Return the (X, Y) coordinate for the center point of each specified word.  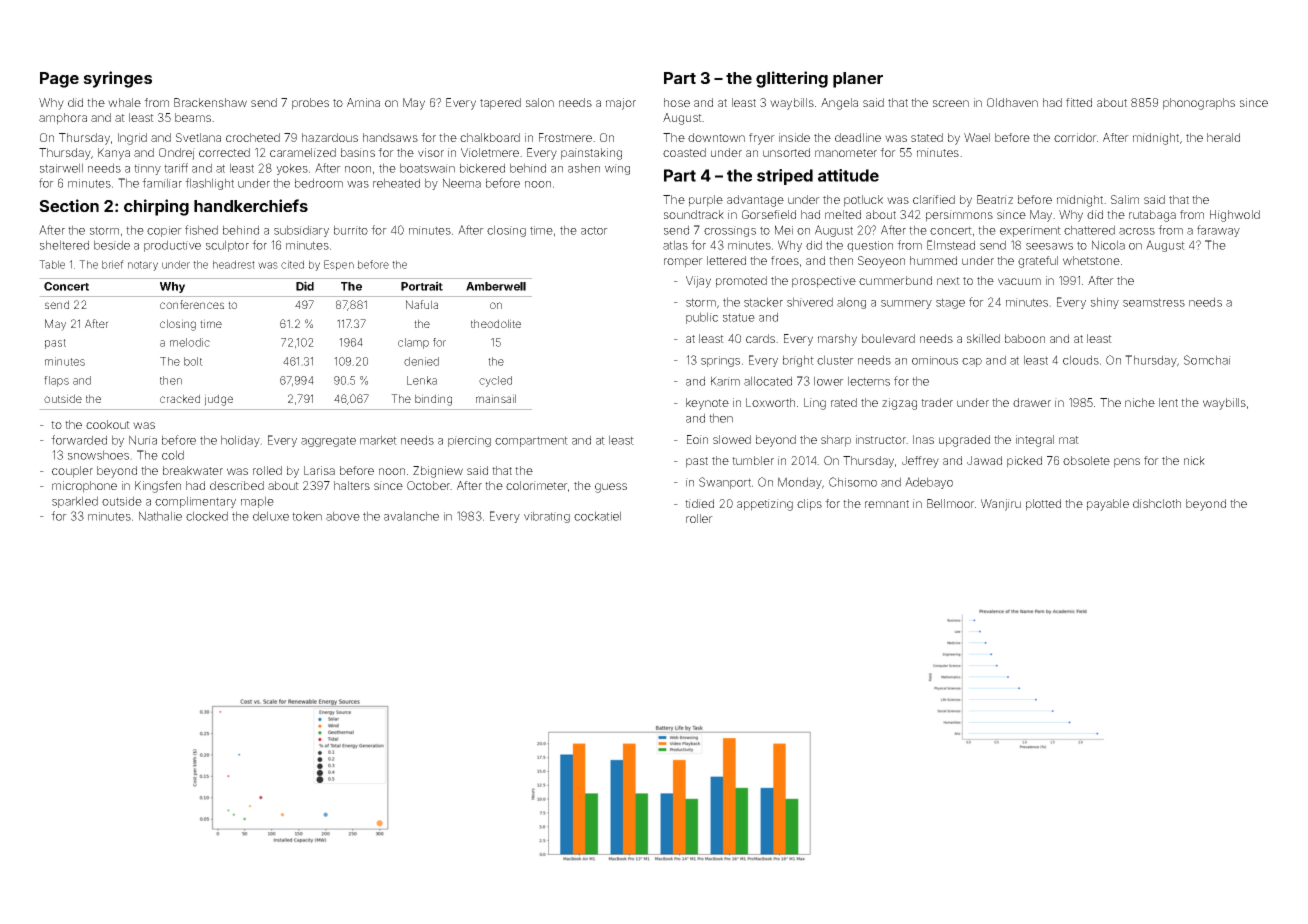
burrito (351, 230)
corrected (224, 152)
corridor (1075, 137)
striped (785, 177)
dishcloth (1157, 503)
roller (699, 518)
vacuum (1019, 281)
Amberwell (496, 286)
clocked (207, 516)
